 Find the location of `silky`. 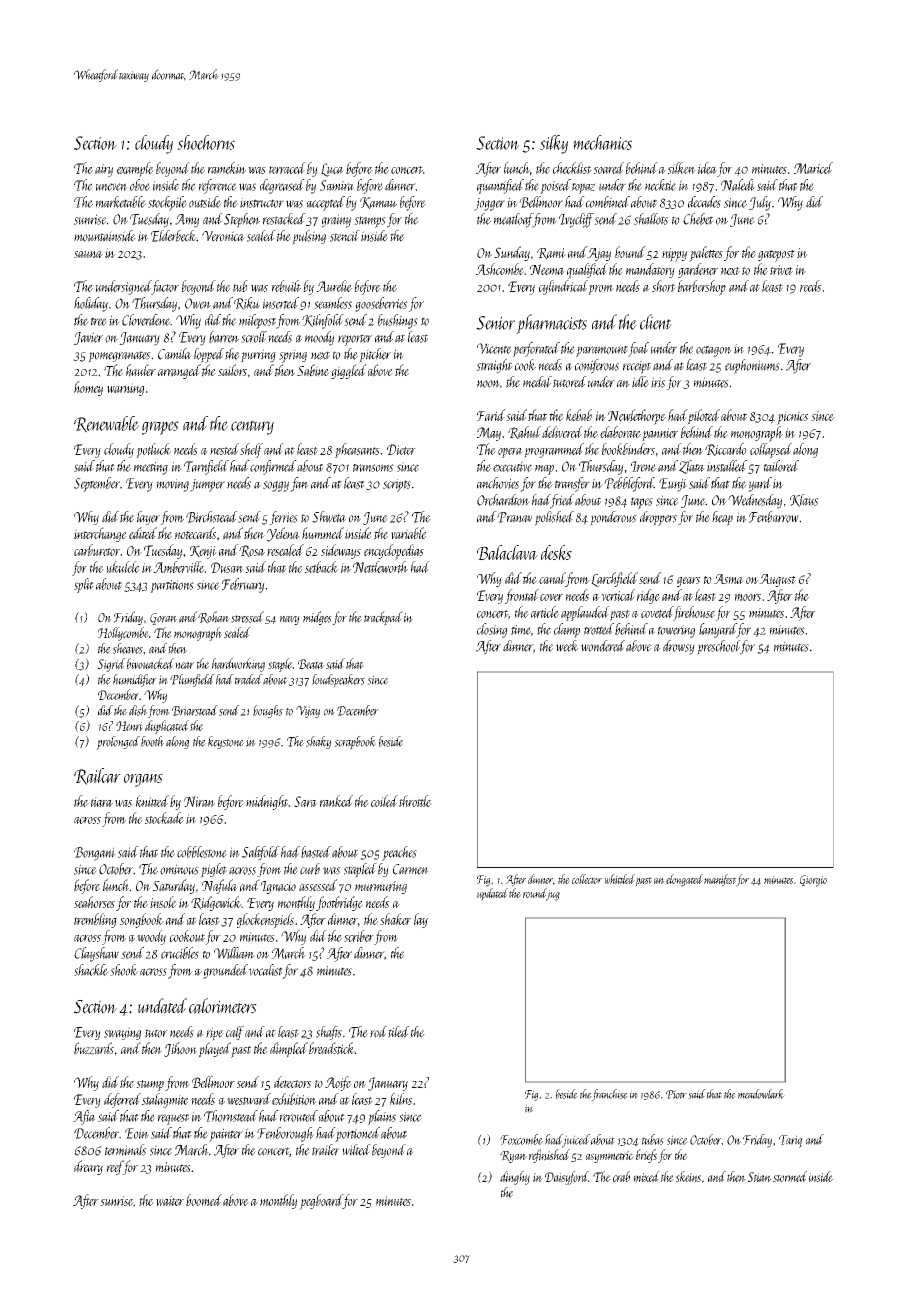

silky is located at coordinates (554, 144).
